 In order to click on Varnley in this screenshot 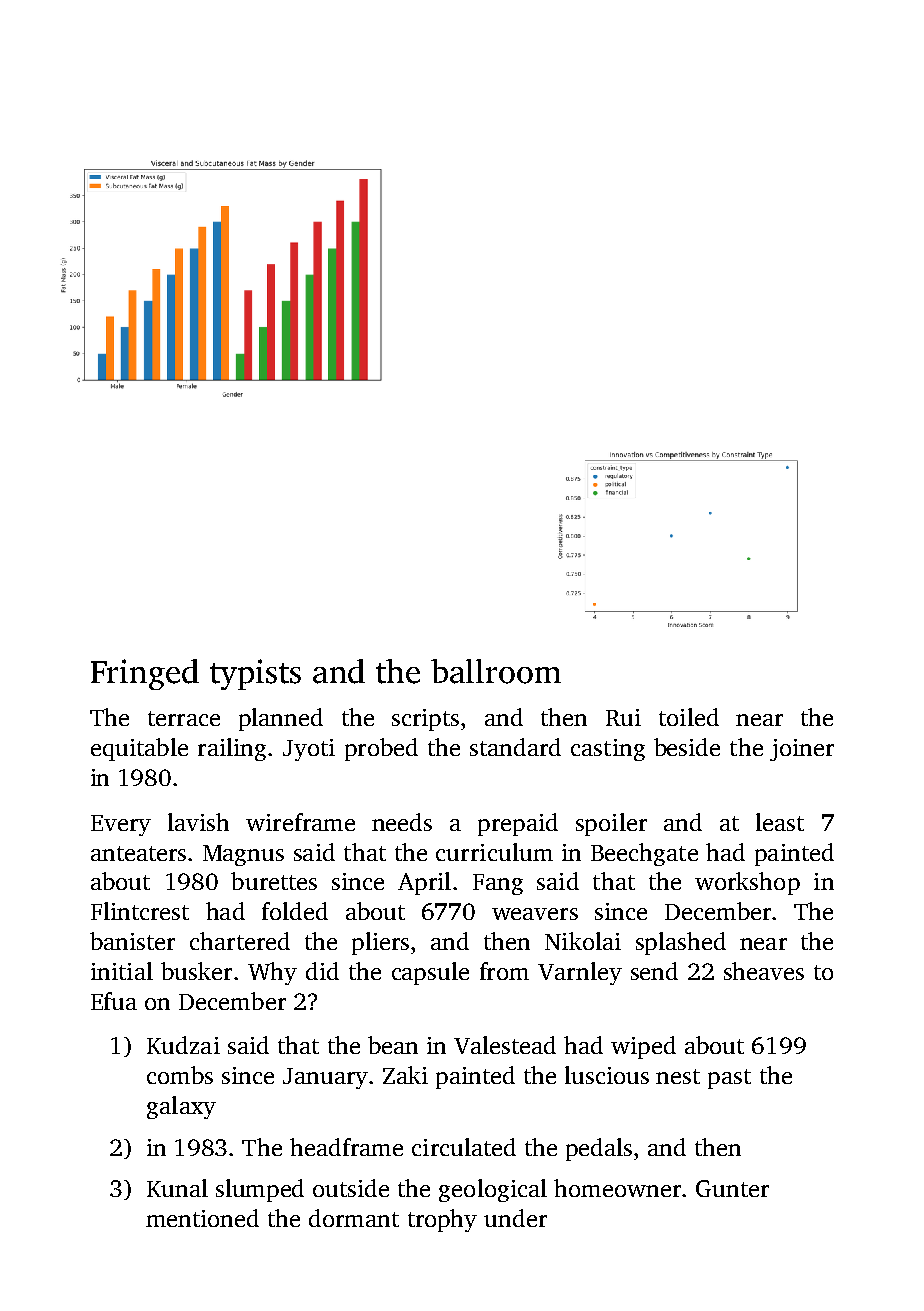, I will do `click(580, 973)`.
